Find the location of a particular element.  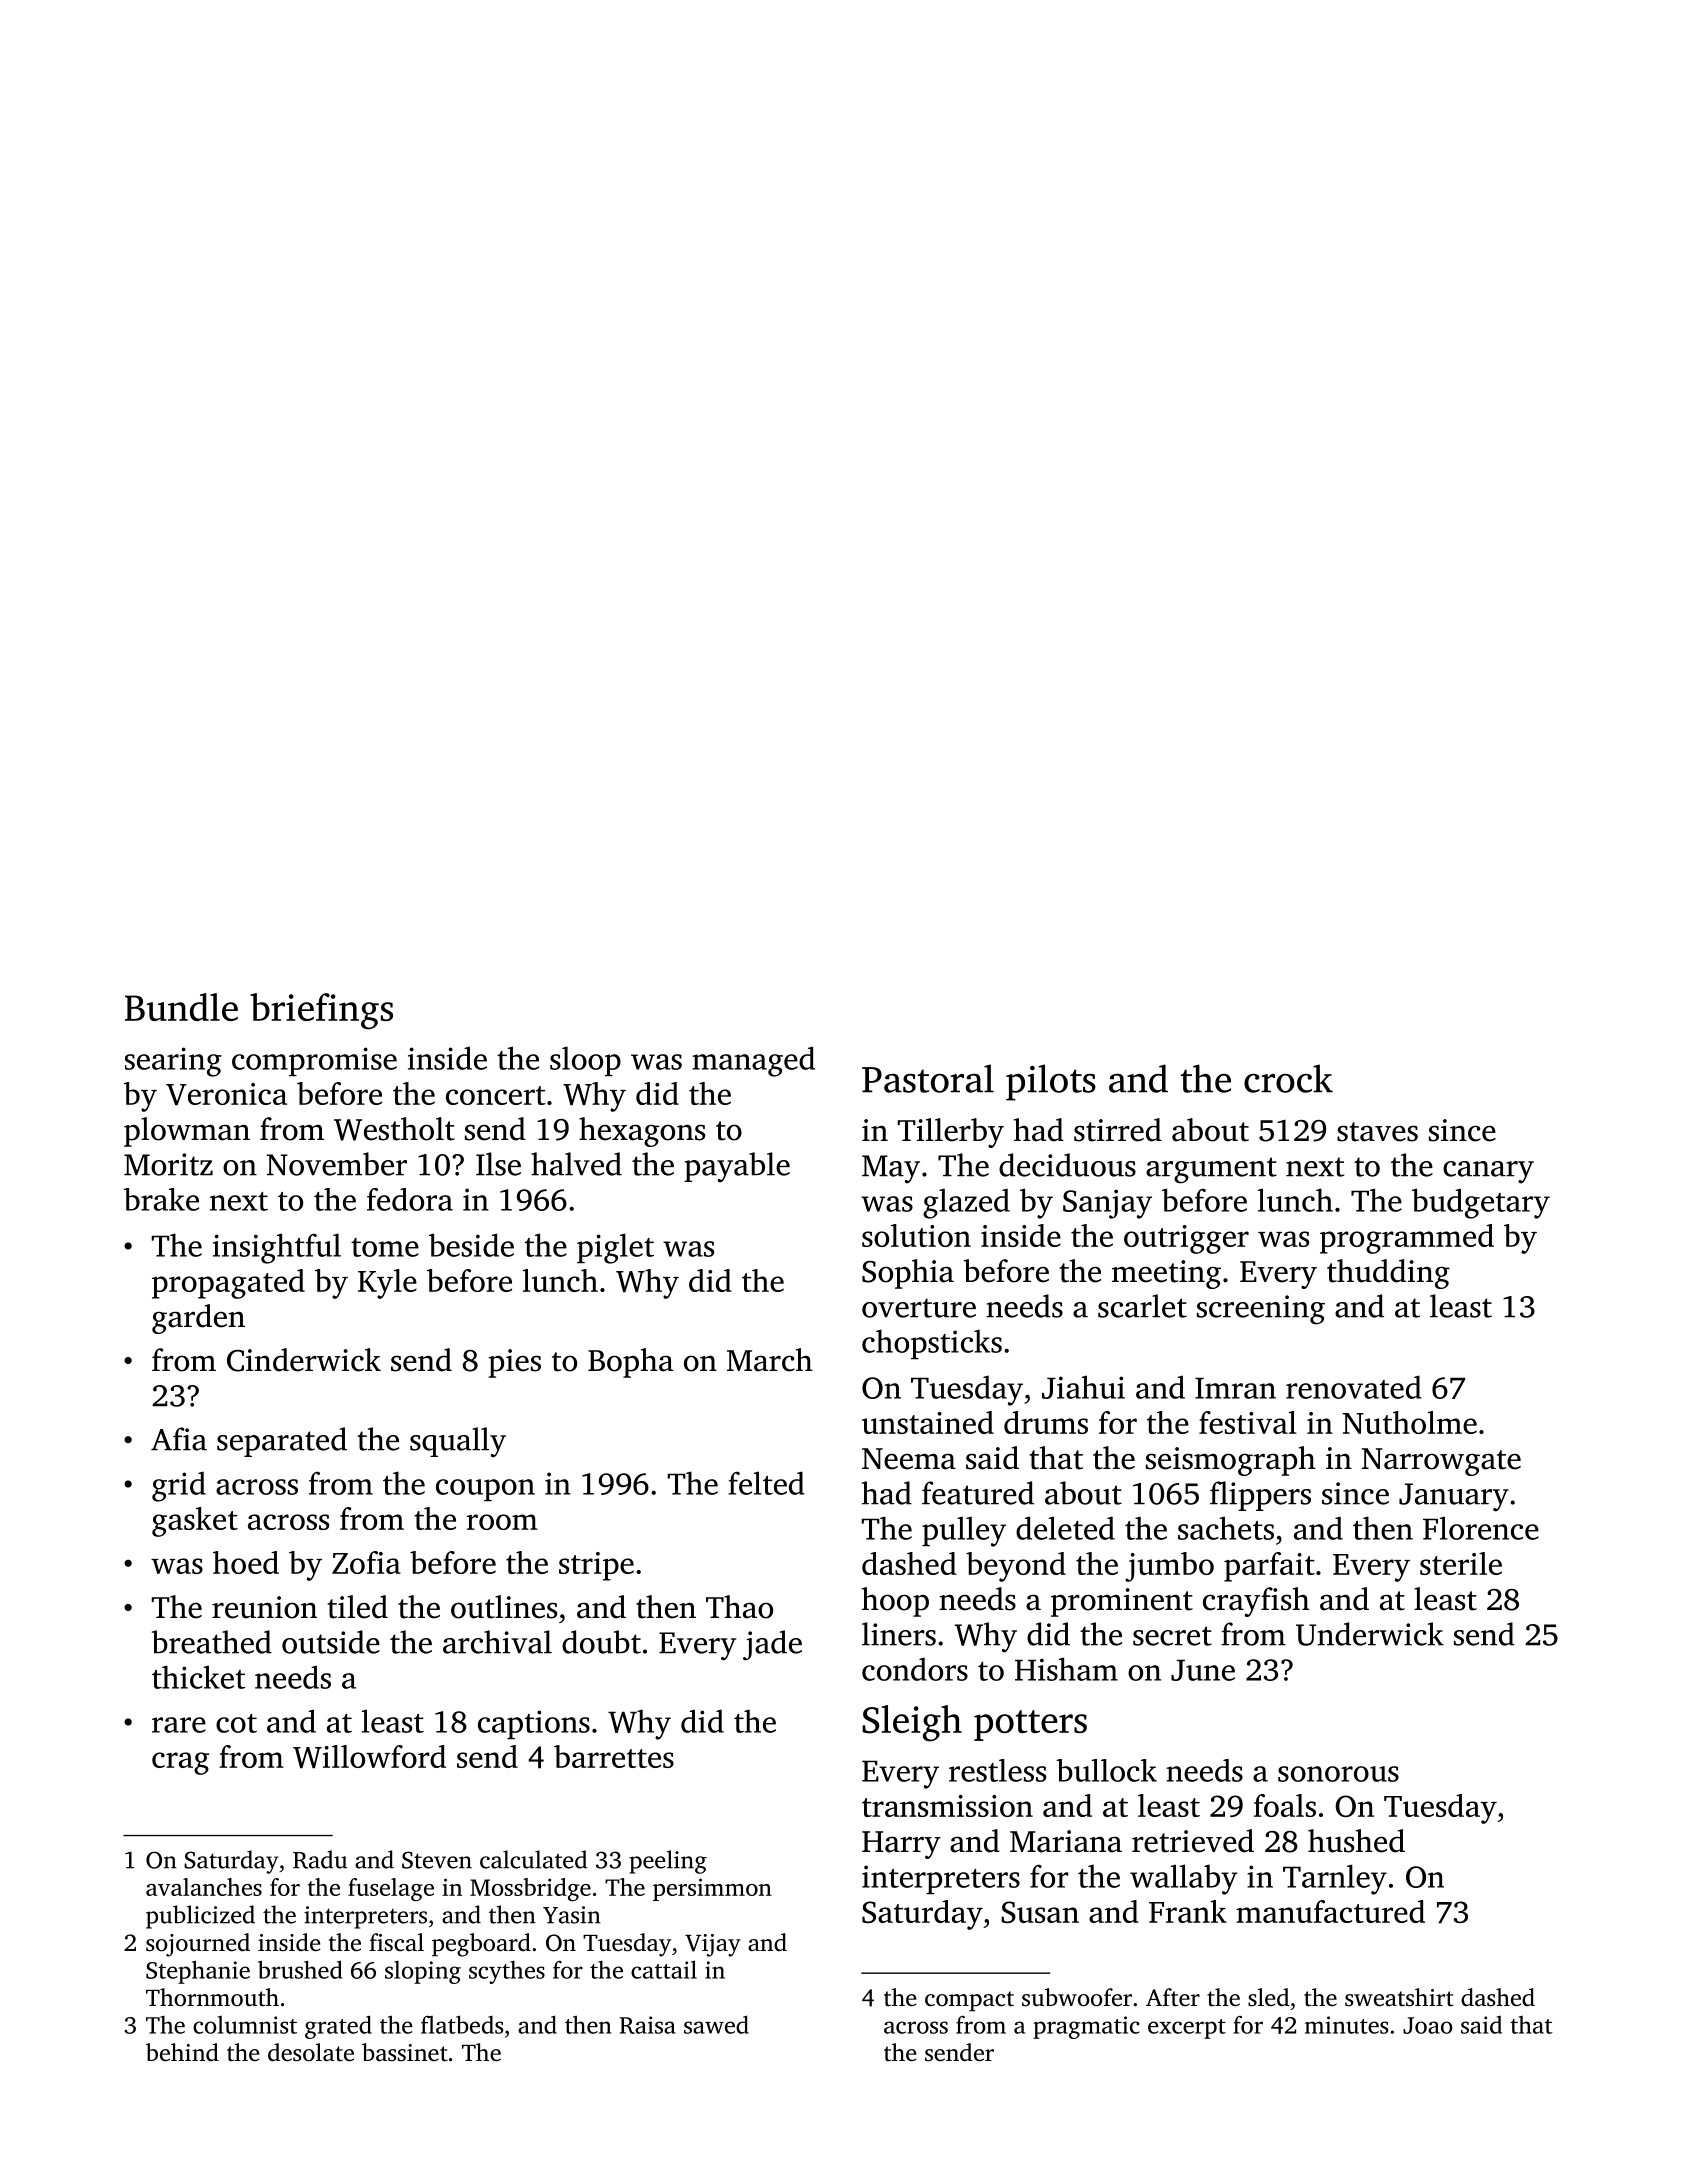

Sanjay is located at coordinates (1107, 1204).
